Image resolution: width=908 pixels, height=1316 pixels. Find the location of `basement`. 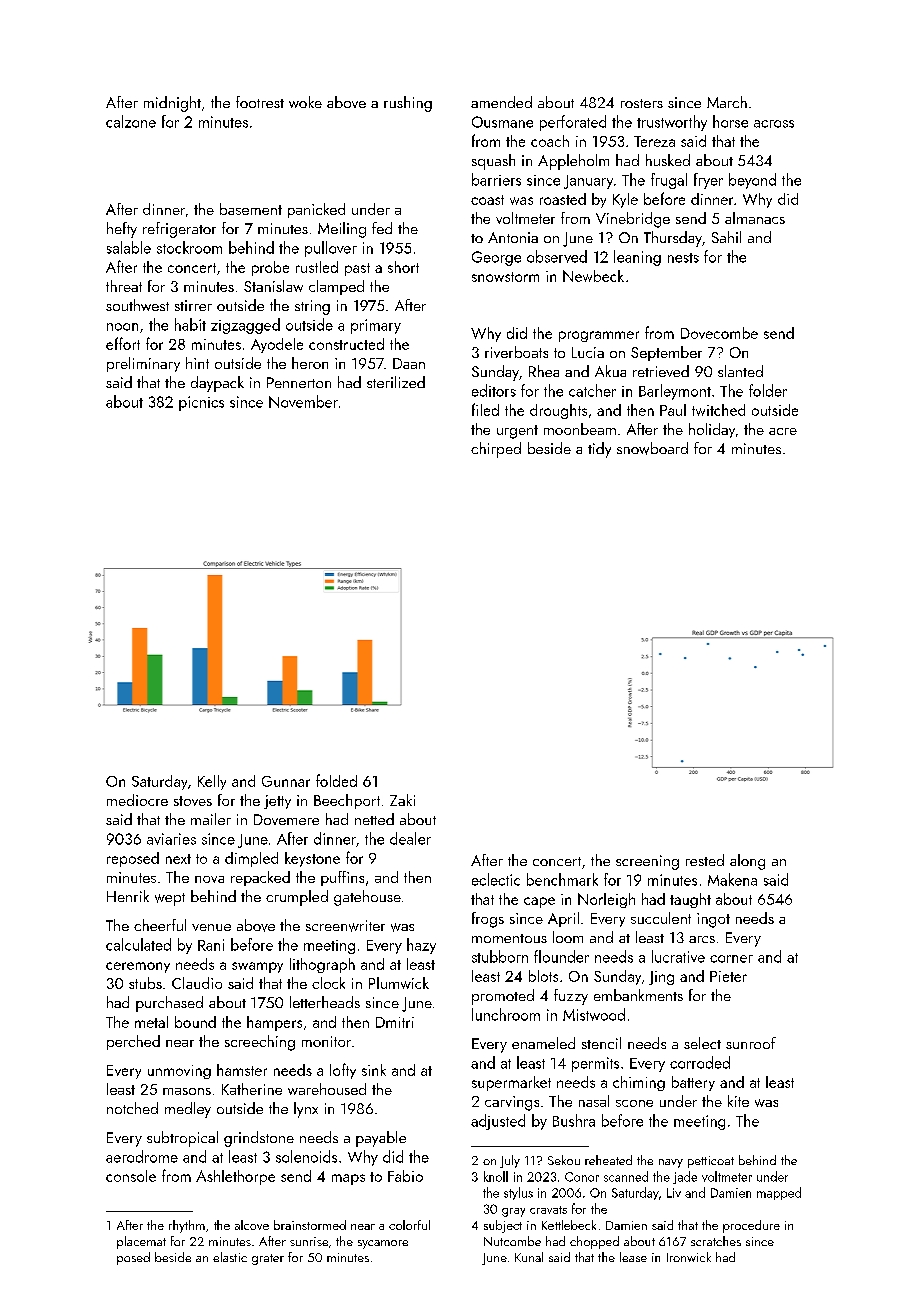

basement is located at coordinates (251, 209).
